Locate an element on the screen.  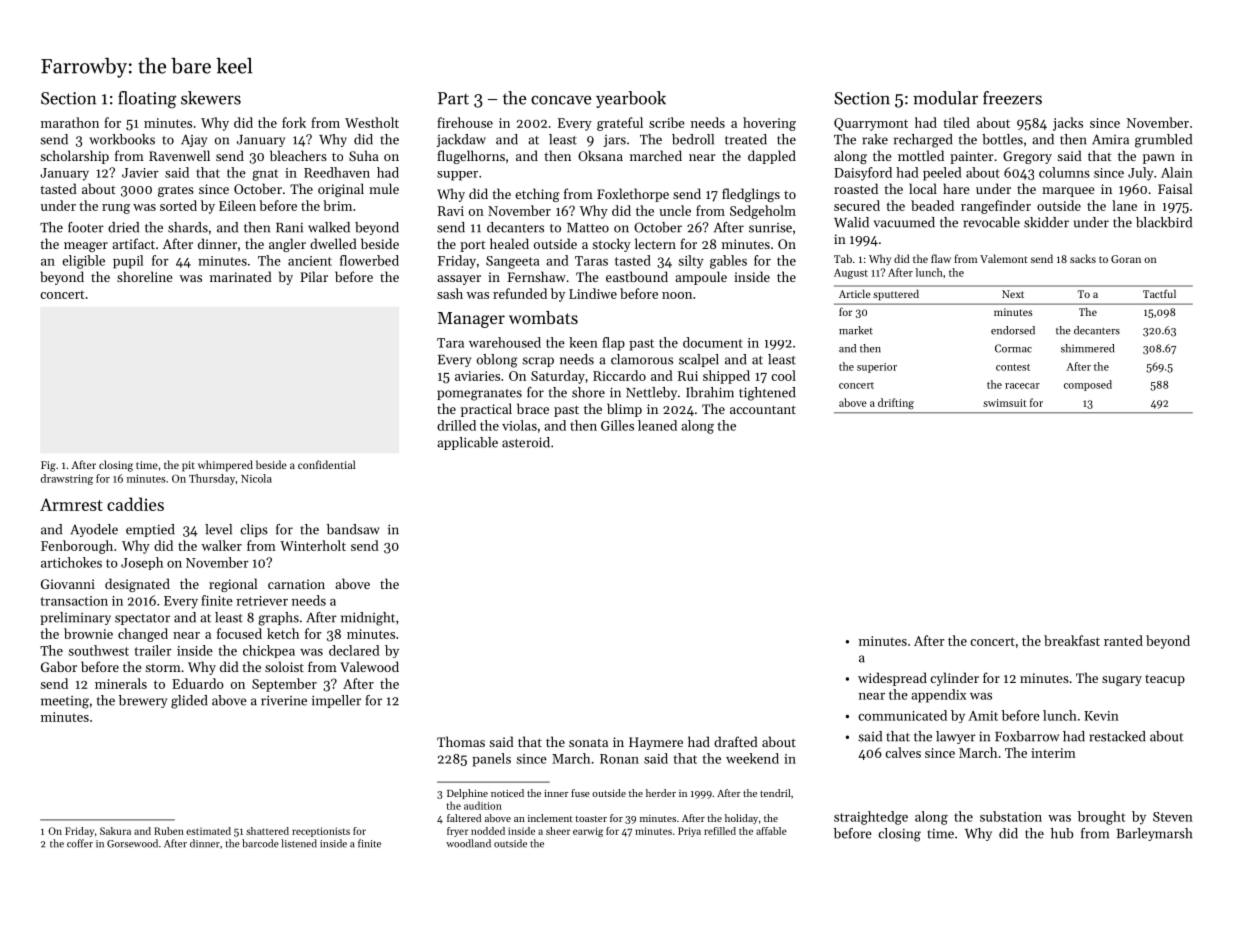
yearbook is located at coordinates (631, 99).
